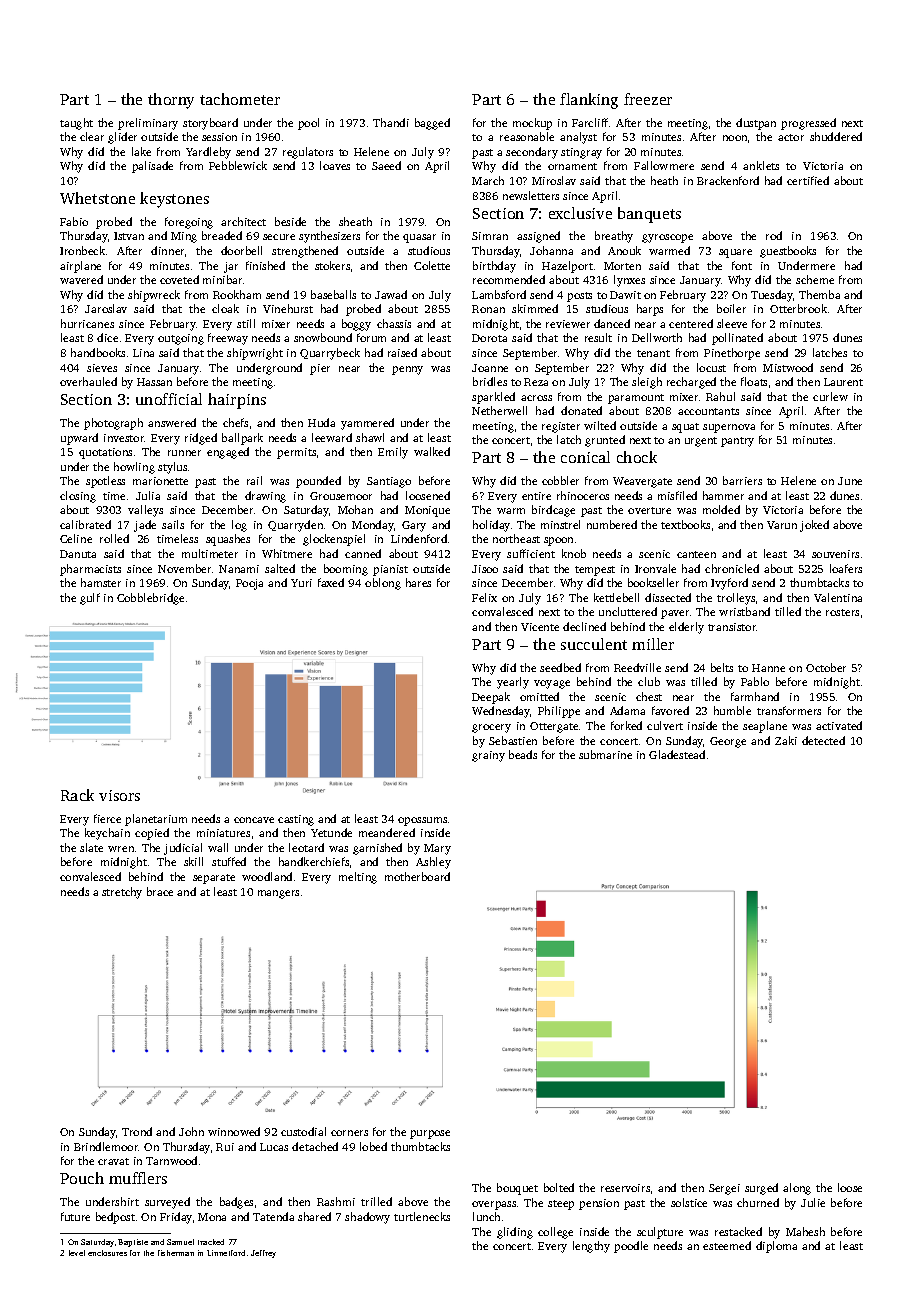 Image resolution: width=924 pixels, height=1308 pixels. Describe the element at coordinates (648, 99) in the image. I see `freezer` at that location.
